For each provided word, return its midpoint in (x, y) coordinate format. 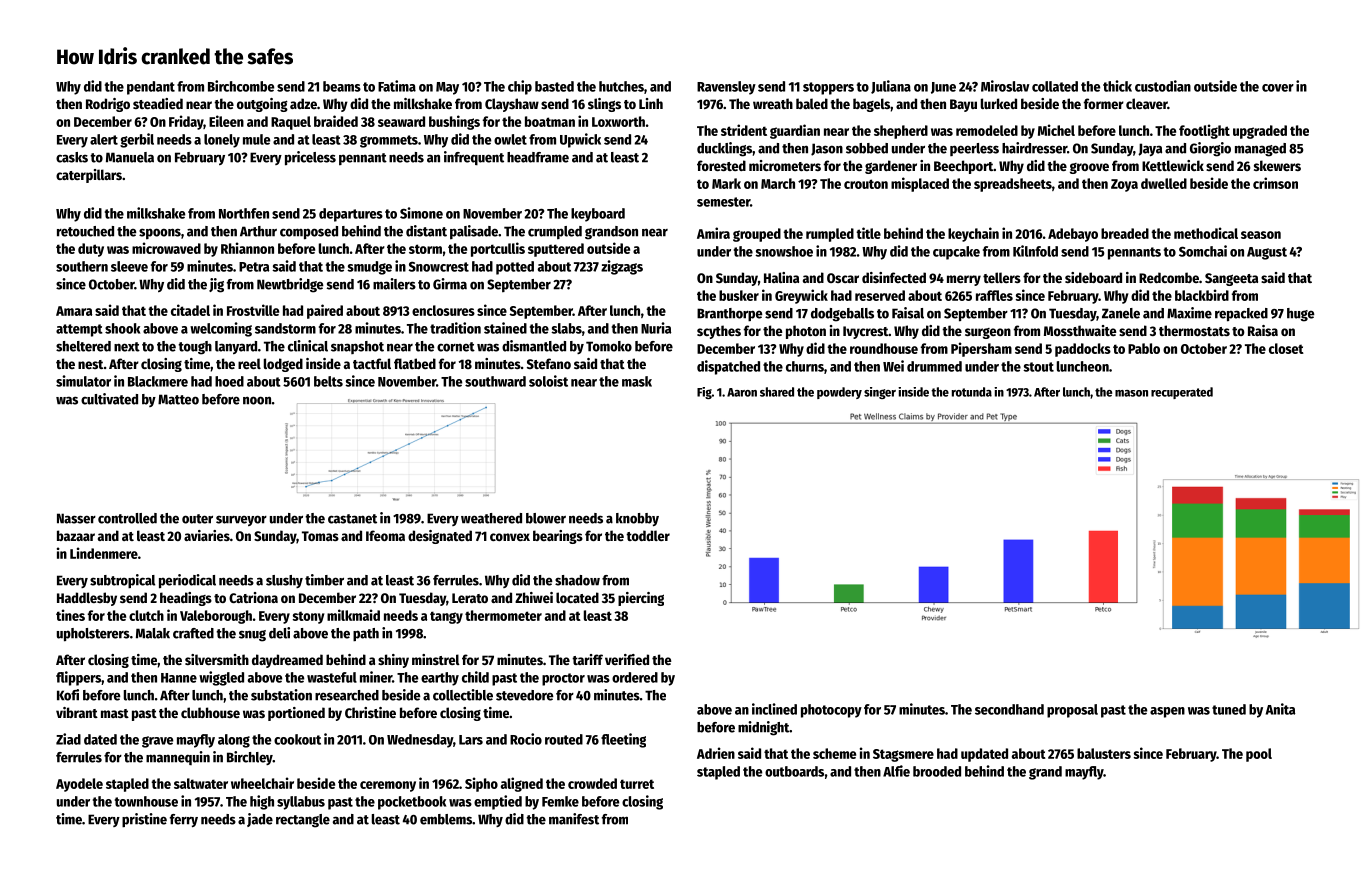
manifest (574, 819)
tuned (1229, 709)
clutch (146, 615)
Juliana (891, 87)
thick (1117, 86)
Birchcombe (241, 86)
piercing (641, 599)
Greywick (801, 296)
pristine (144, 820)
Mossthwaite (1080, 330)
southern (82, 266)
